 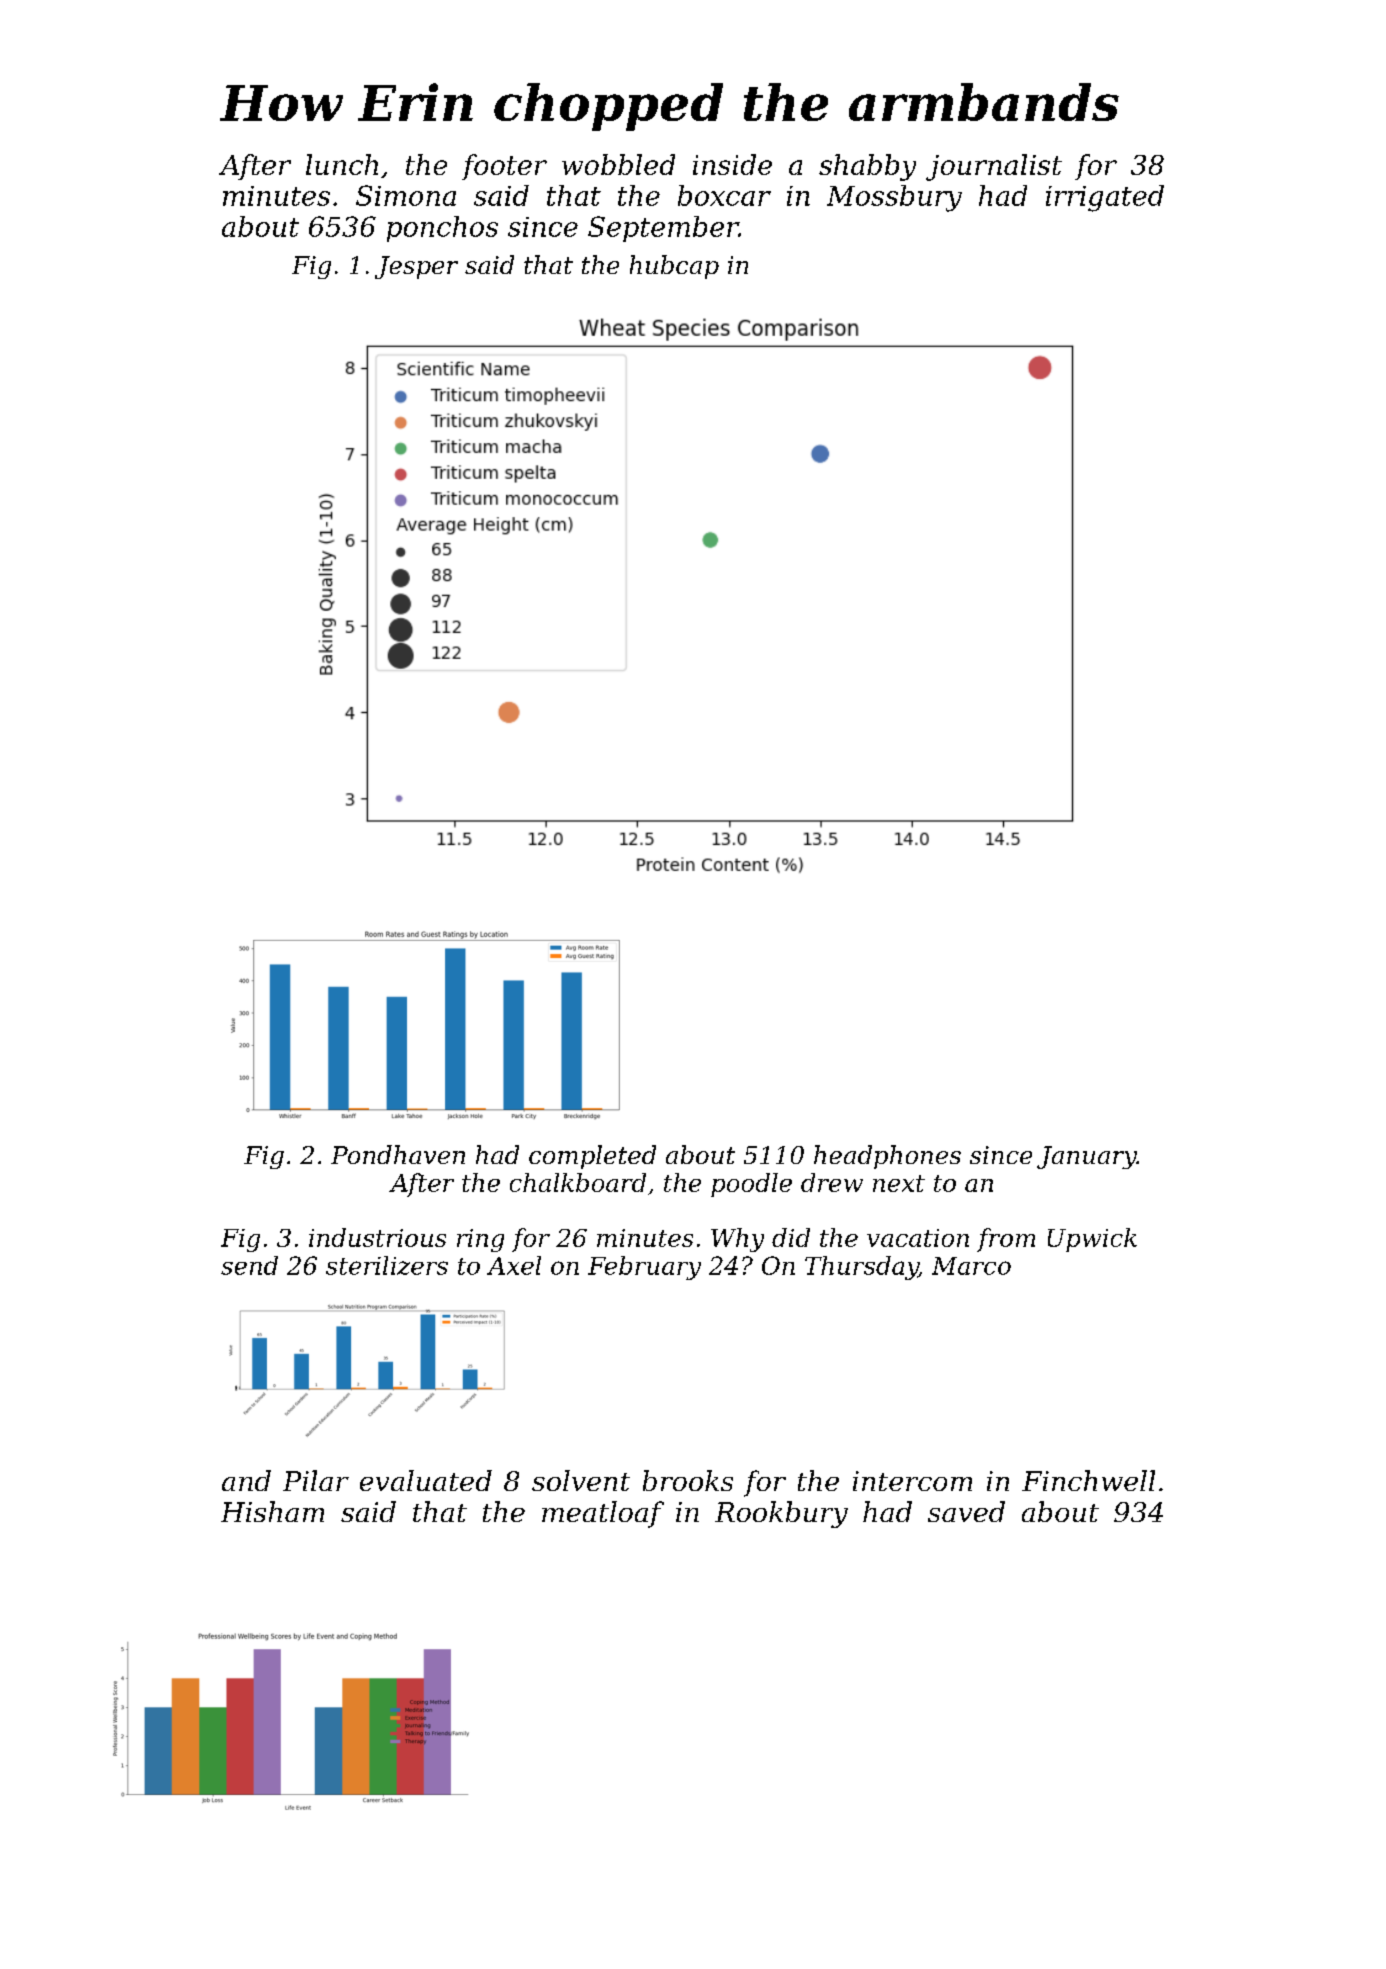 What do you see at coordinates (416, 267) in the screenshot?
I see `Jesper` at bounding box center [416, 267].
